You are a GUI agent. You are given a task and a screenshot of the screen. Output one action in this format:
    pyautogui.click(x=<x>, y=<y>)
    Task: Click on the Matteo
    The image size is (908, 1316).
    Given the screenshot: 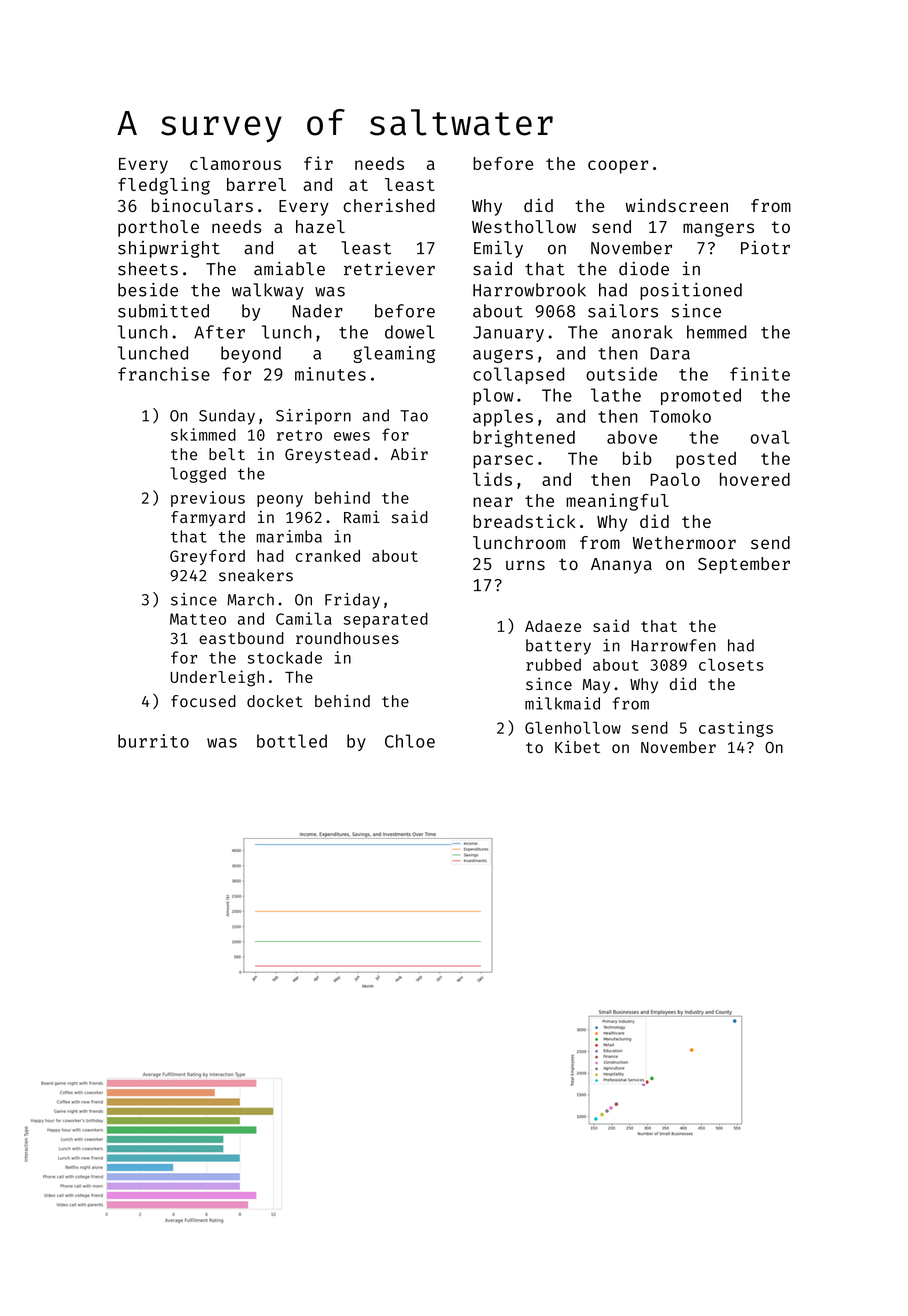 What is the action you would take?
    pyautogui.click(x=198, y=619)
